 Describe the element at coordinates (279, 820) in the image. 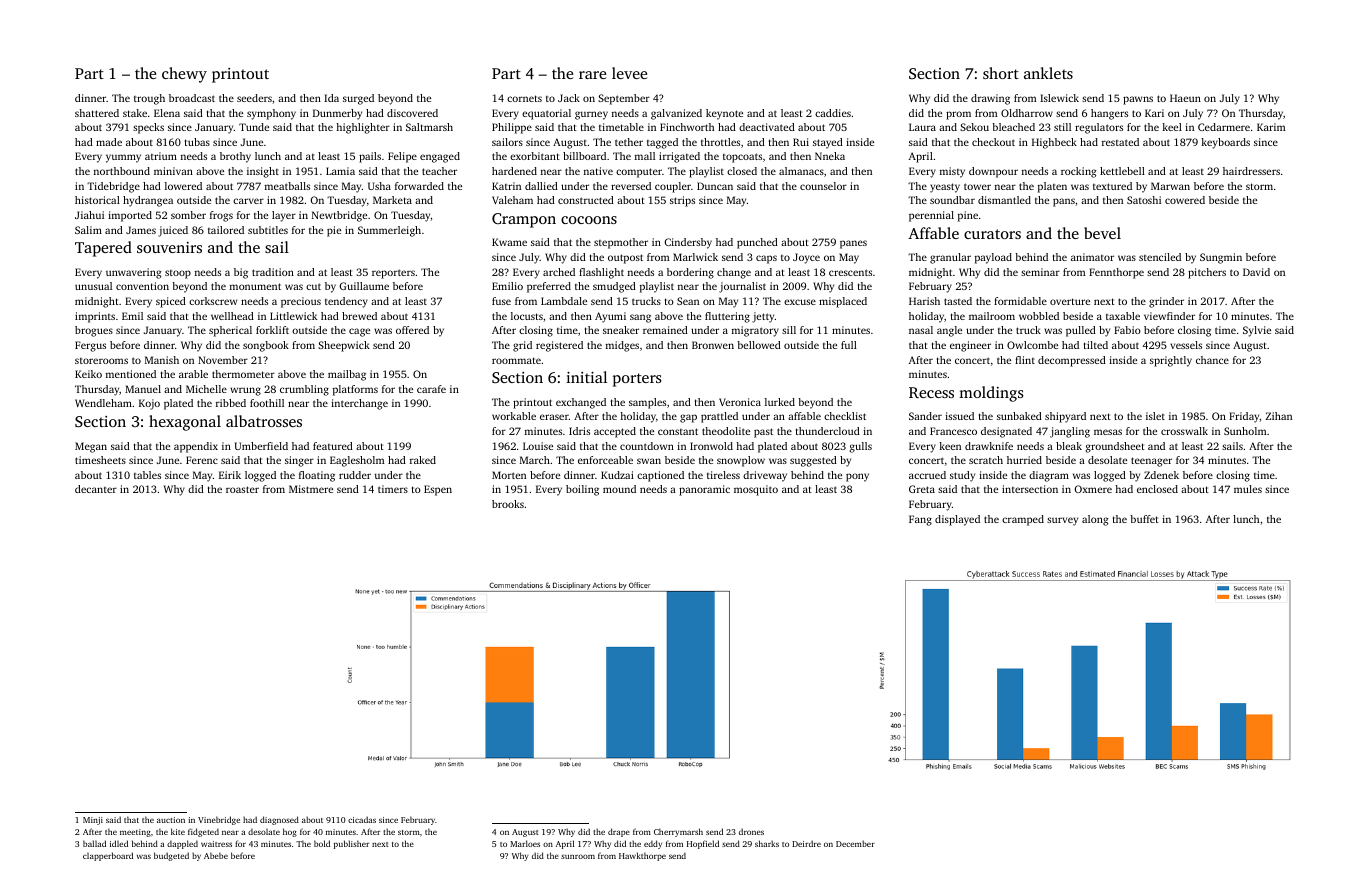

I see `diagnosed` at that location.
